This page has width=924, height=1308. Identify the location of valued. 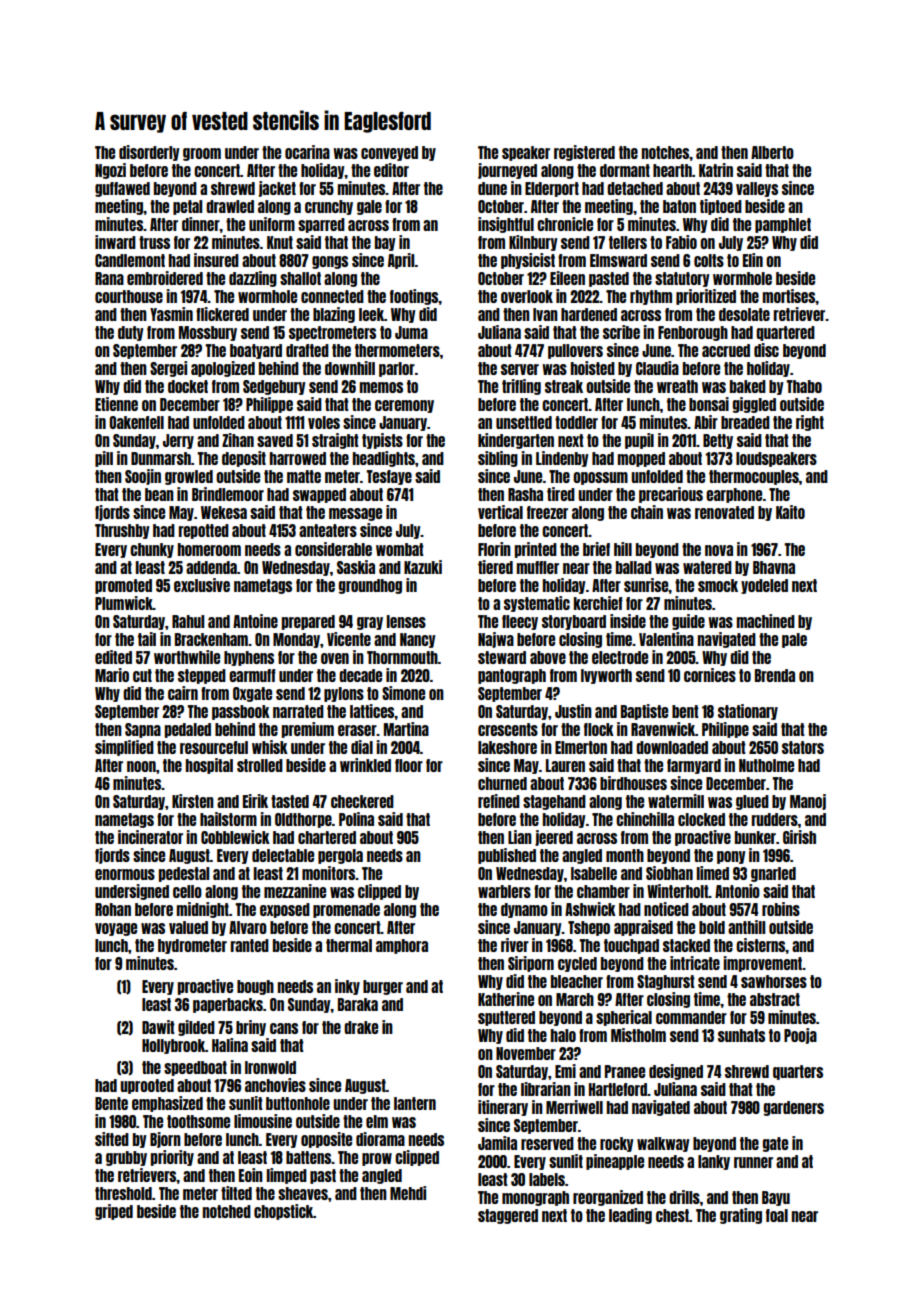
(188, 927).
